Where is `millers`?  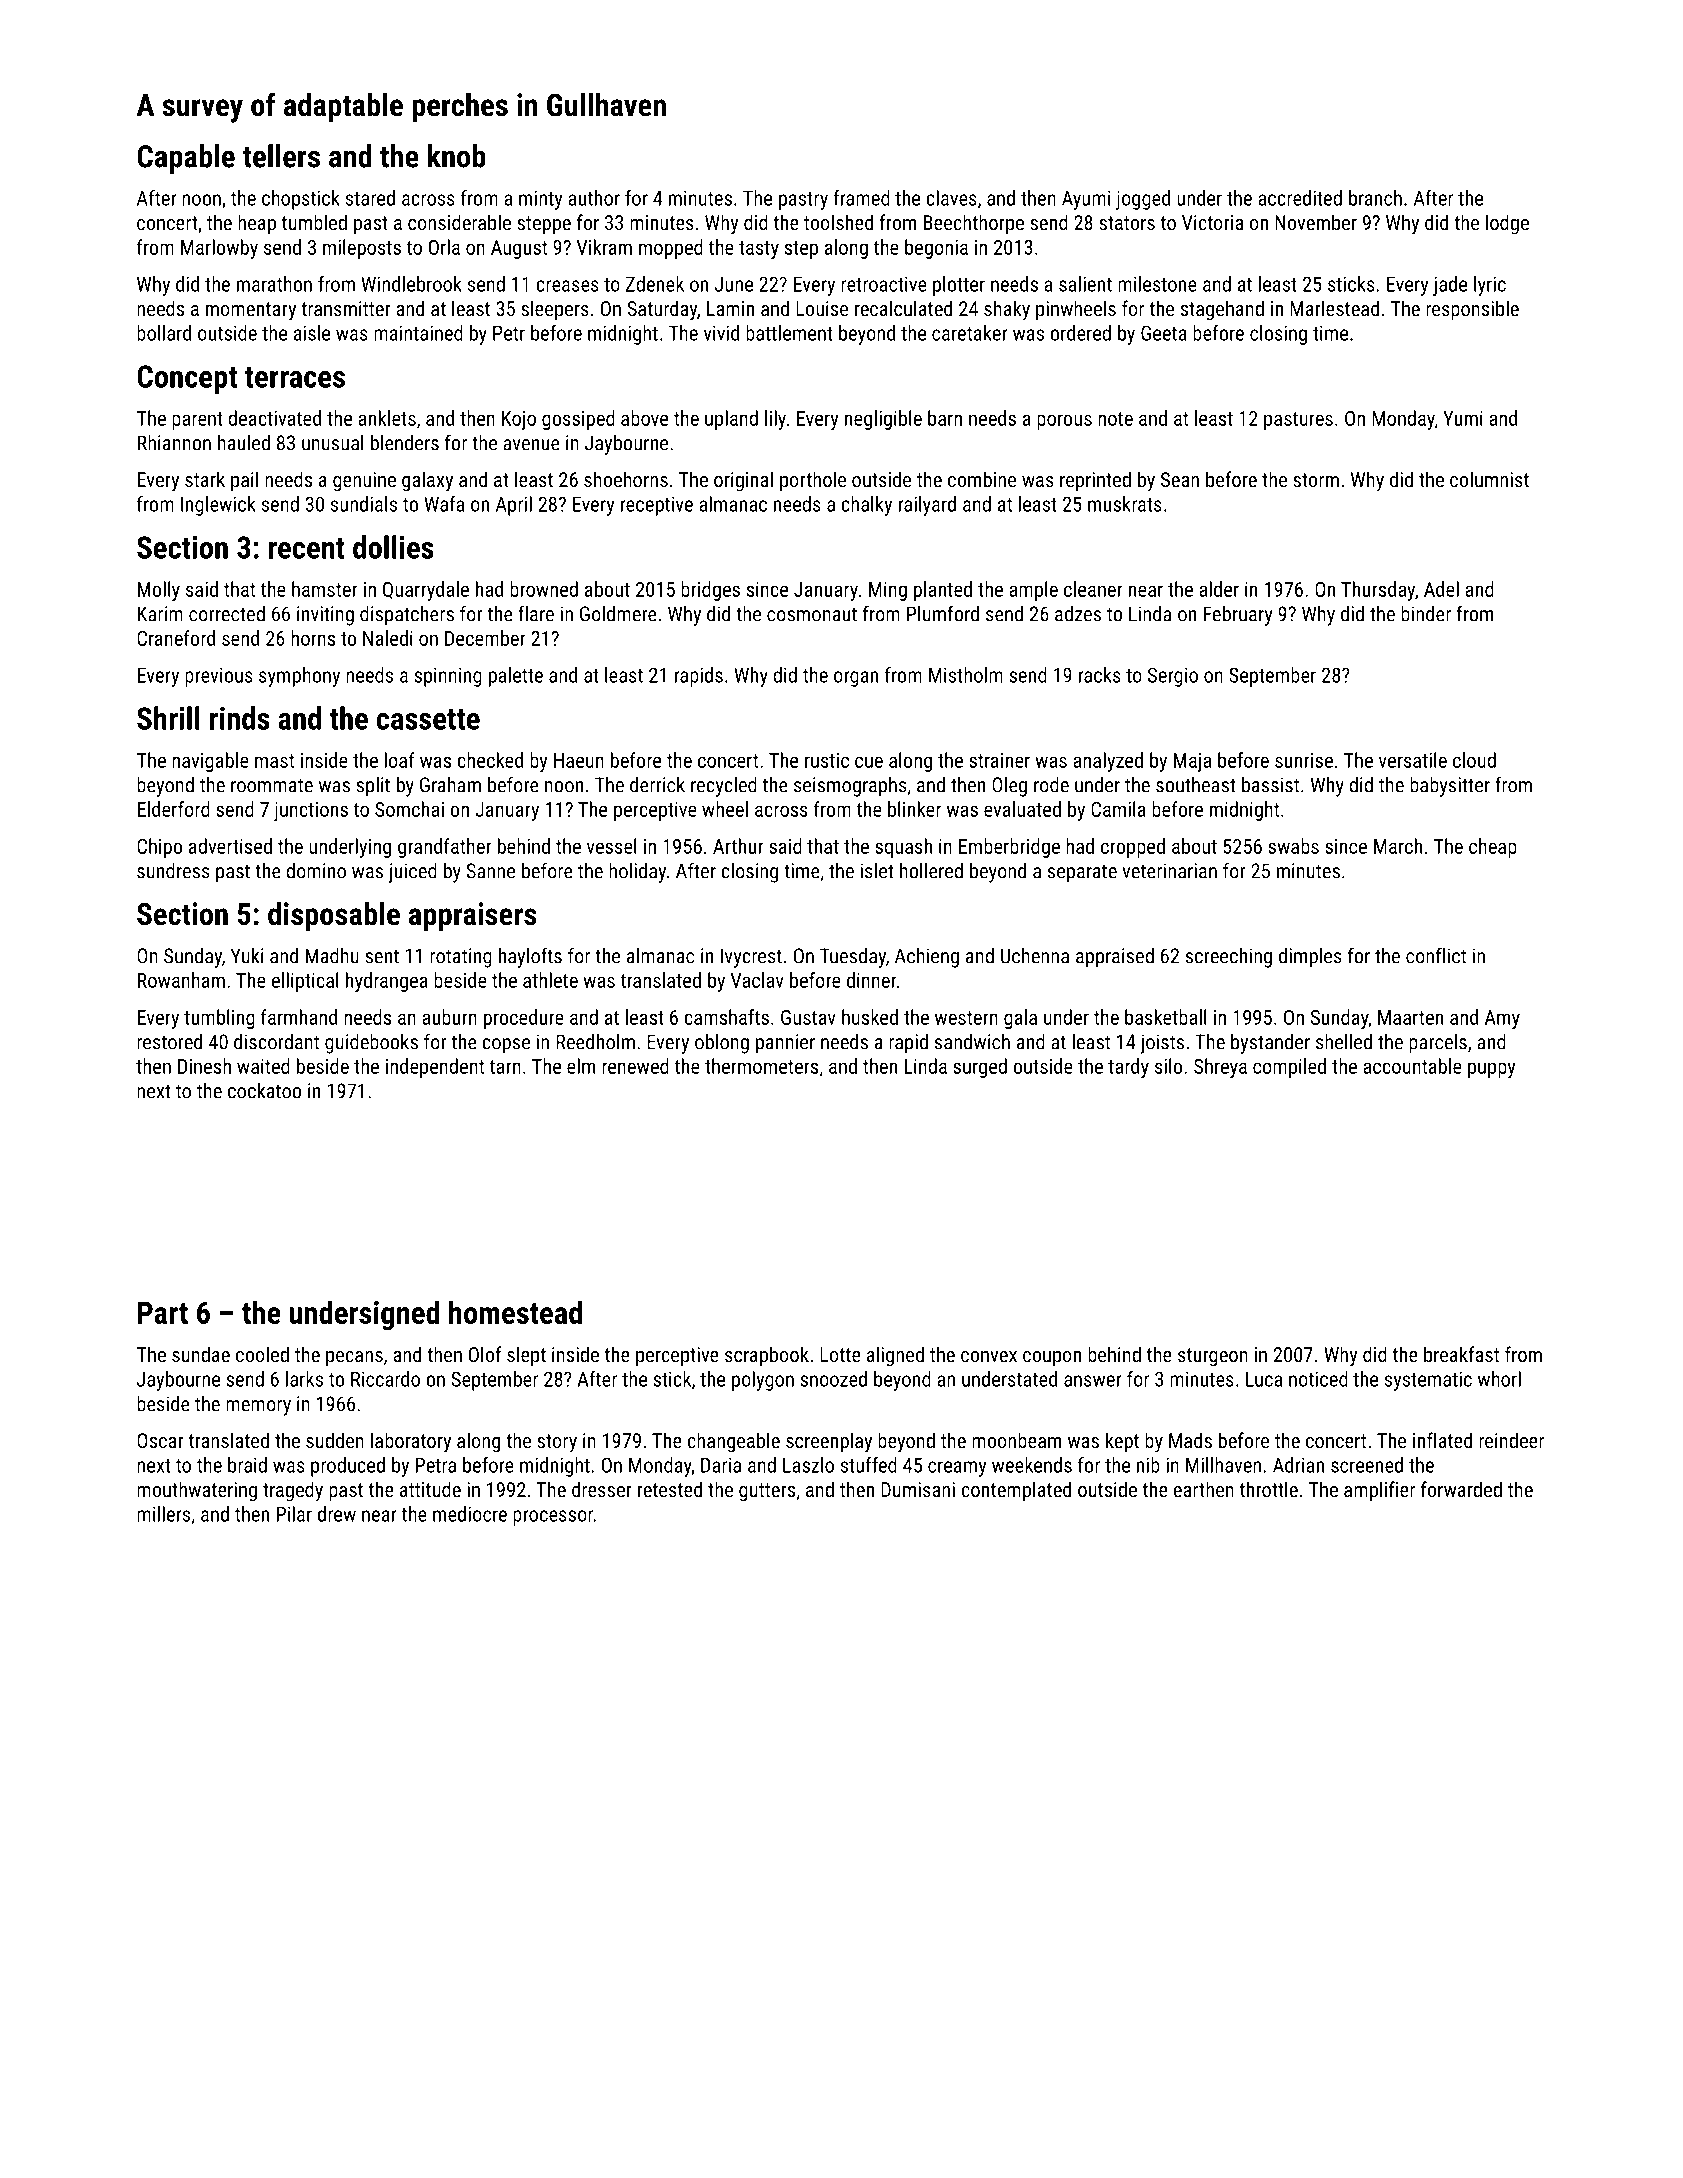 millers is located at coordinates (163, 1514).
